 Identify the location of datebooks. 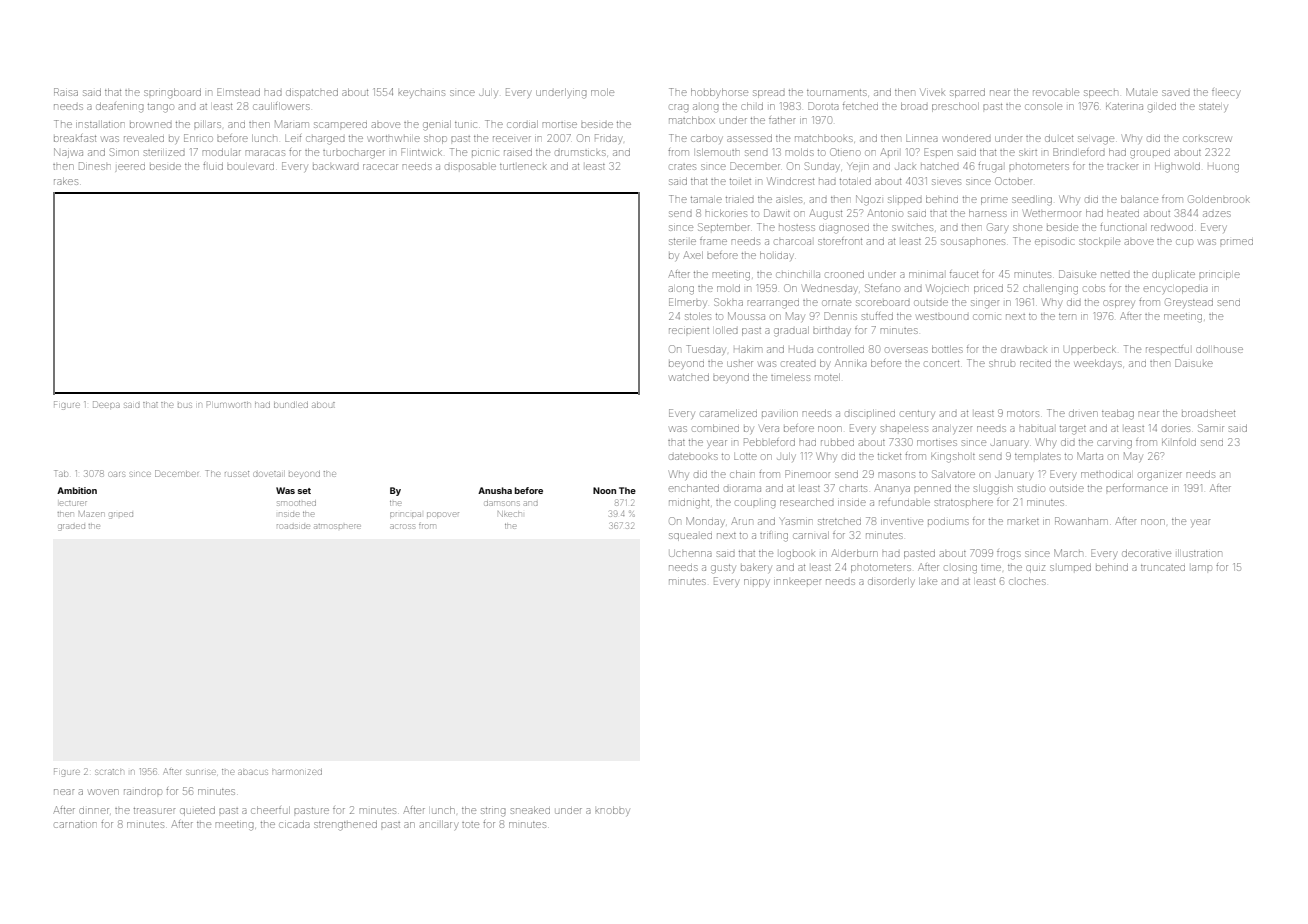
(693, 457).
